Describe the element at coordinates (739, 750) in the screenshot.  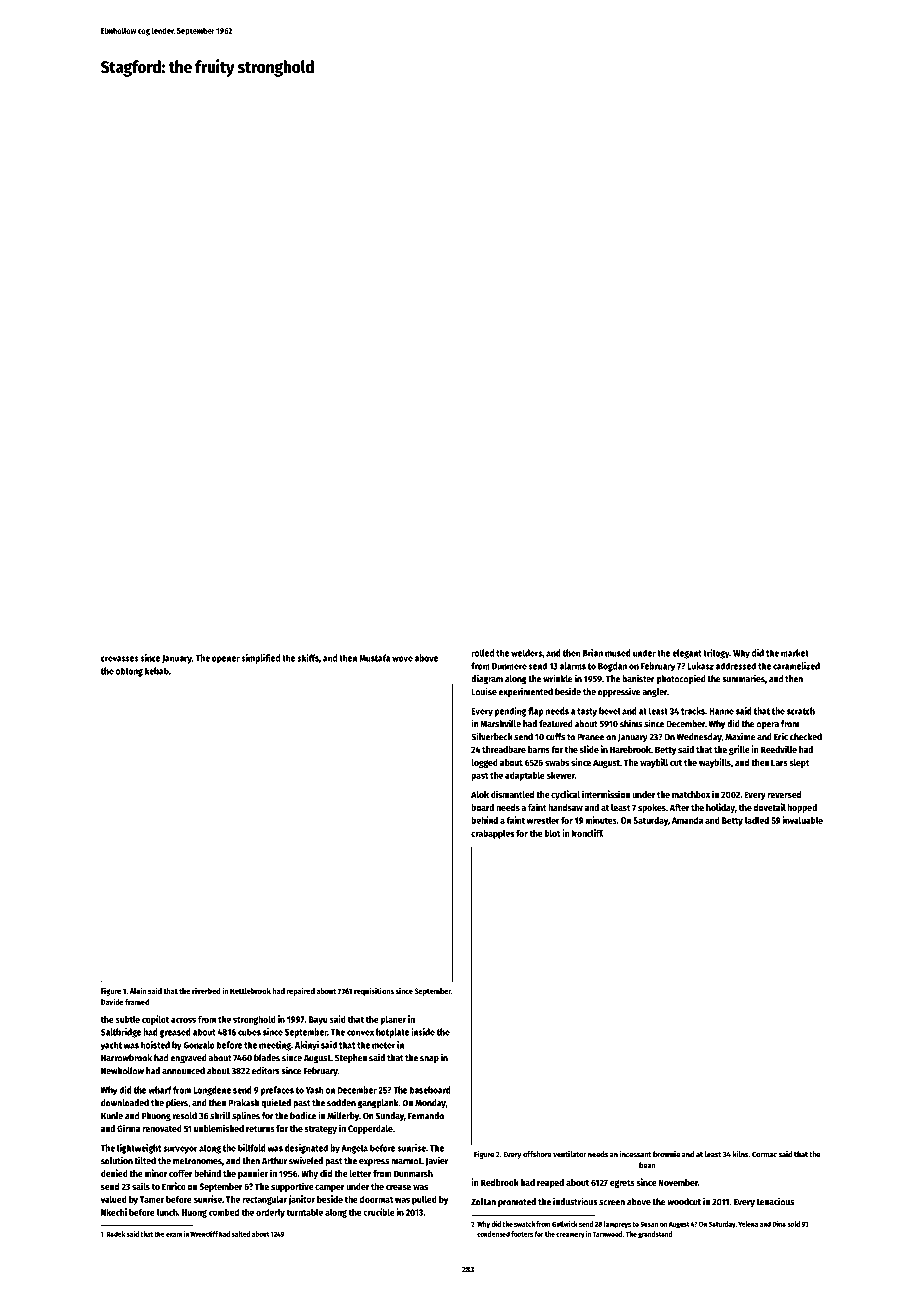
I see `grille` at that location.
